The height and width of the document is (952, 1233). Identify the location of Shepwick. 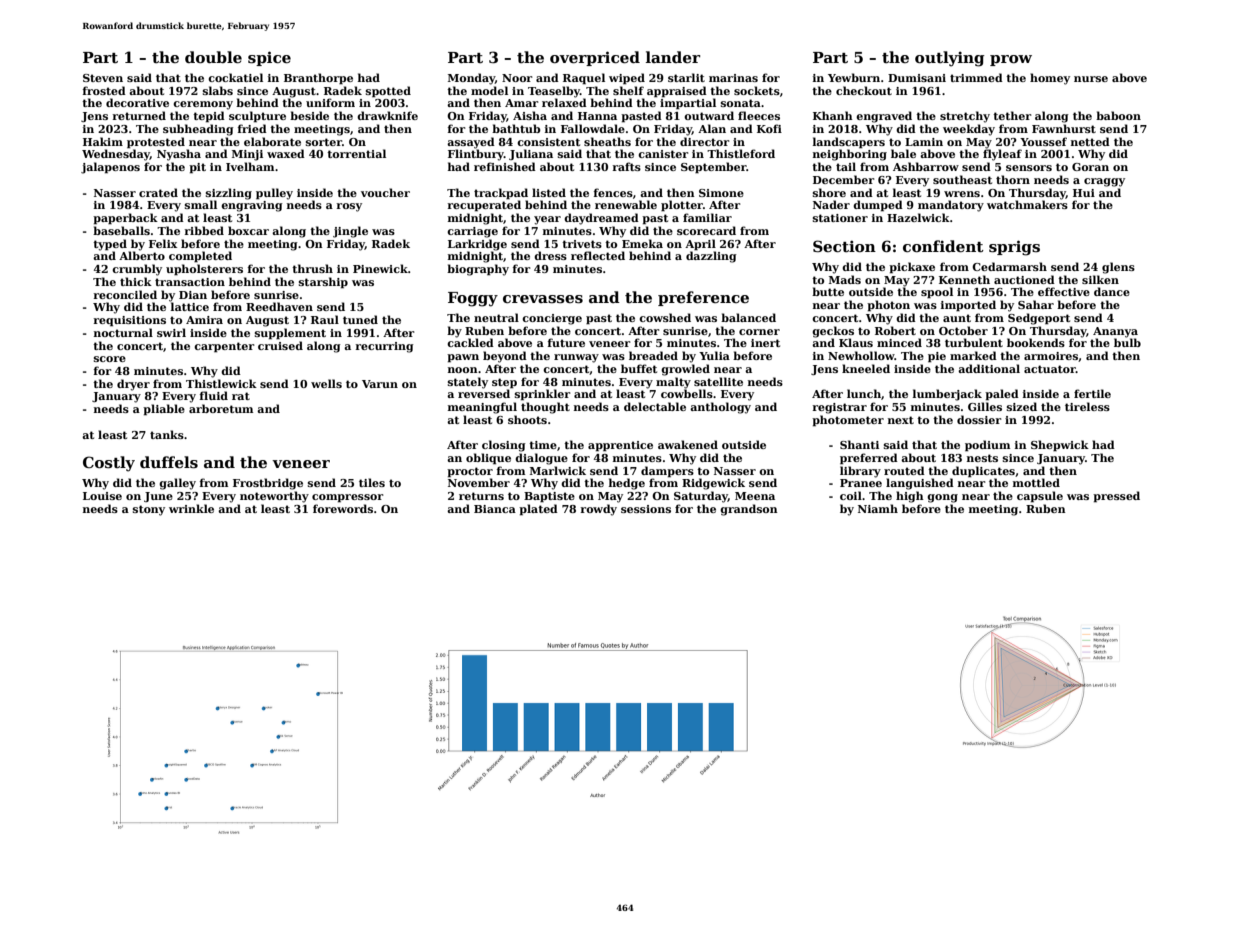
(1060, 446).
